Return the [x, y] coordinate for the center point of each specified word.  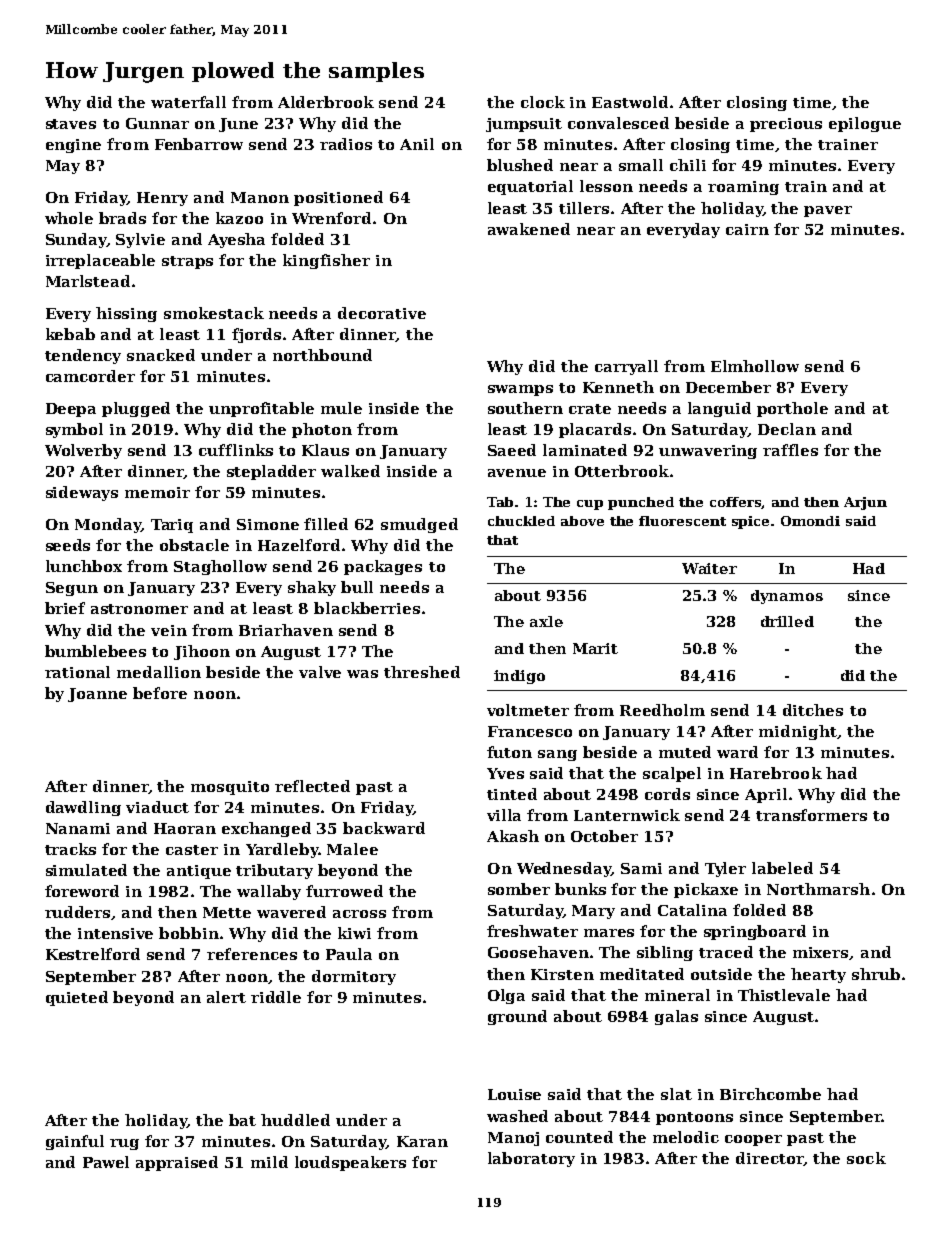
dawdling [83, 808]
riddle [276, 997]
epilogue [865, 124]
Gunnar [157, 123]
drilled [787, 621]
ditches [813, 710]
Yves [505, 773]
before [160, 693]
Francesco [530, 731]
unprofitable [261, 409]
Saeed [512, 450]
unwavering [708, 452]
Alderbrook [326, 102]
